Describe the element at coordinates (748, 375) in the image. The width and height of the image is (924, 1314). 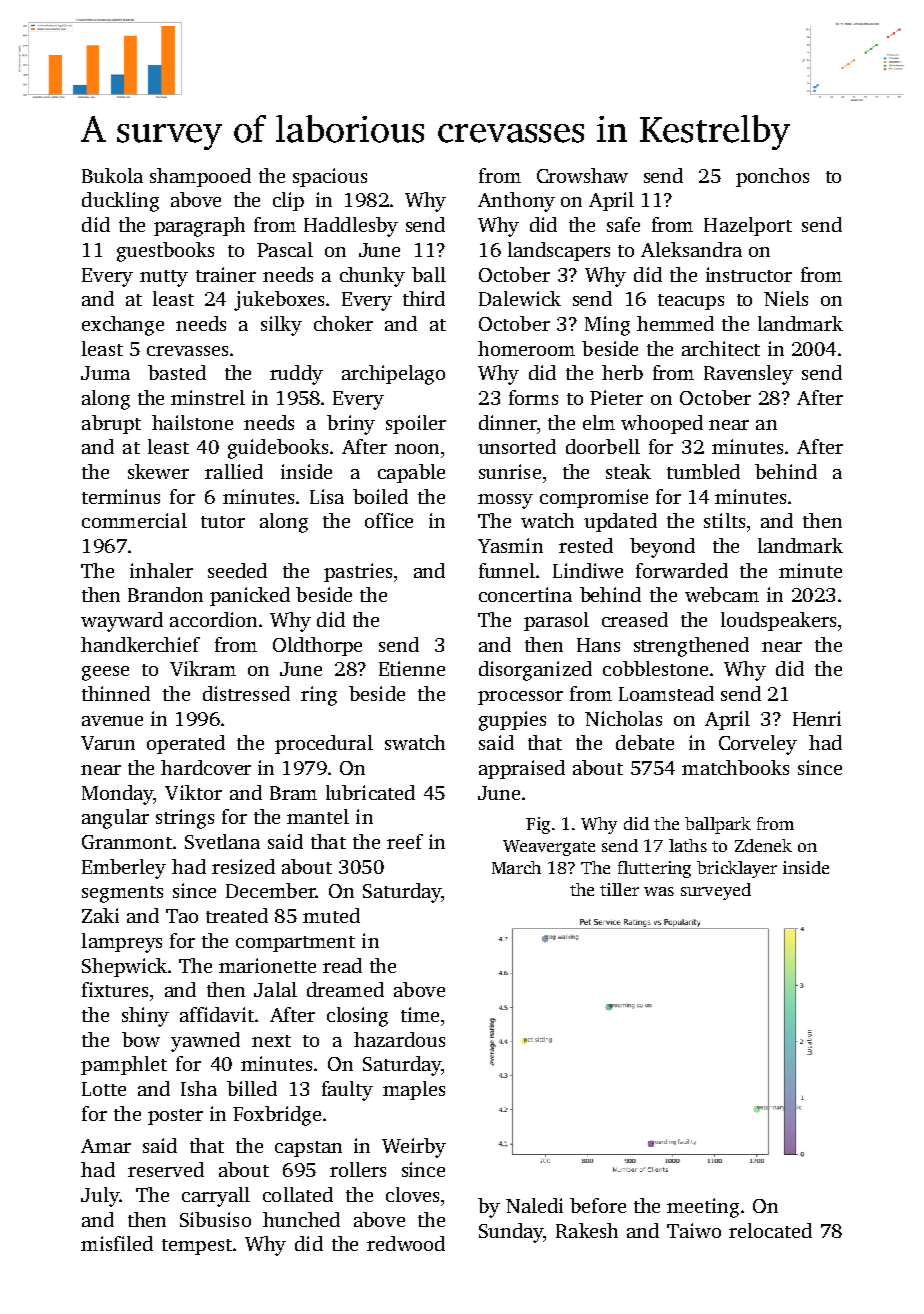
I see `Ravensley` at that location.
